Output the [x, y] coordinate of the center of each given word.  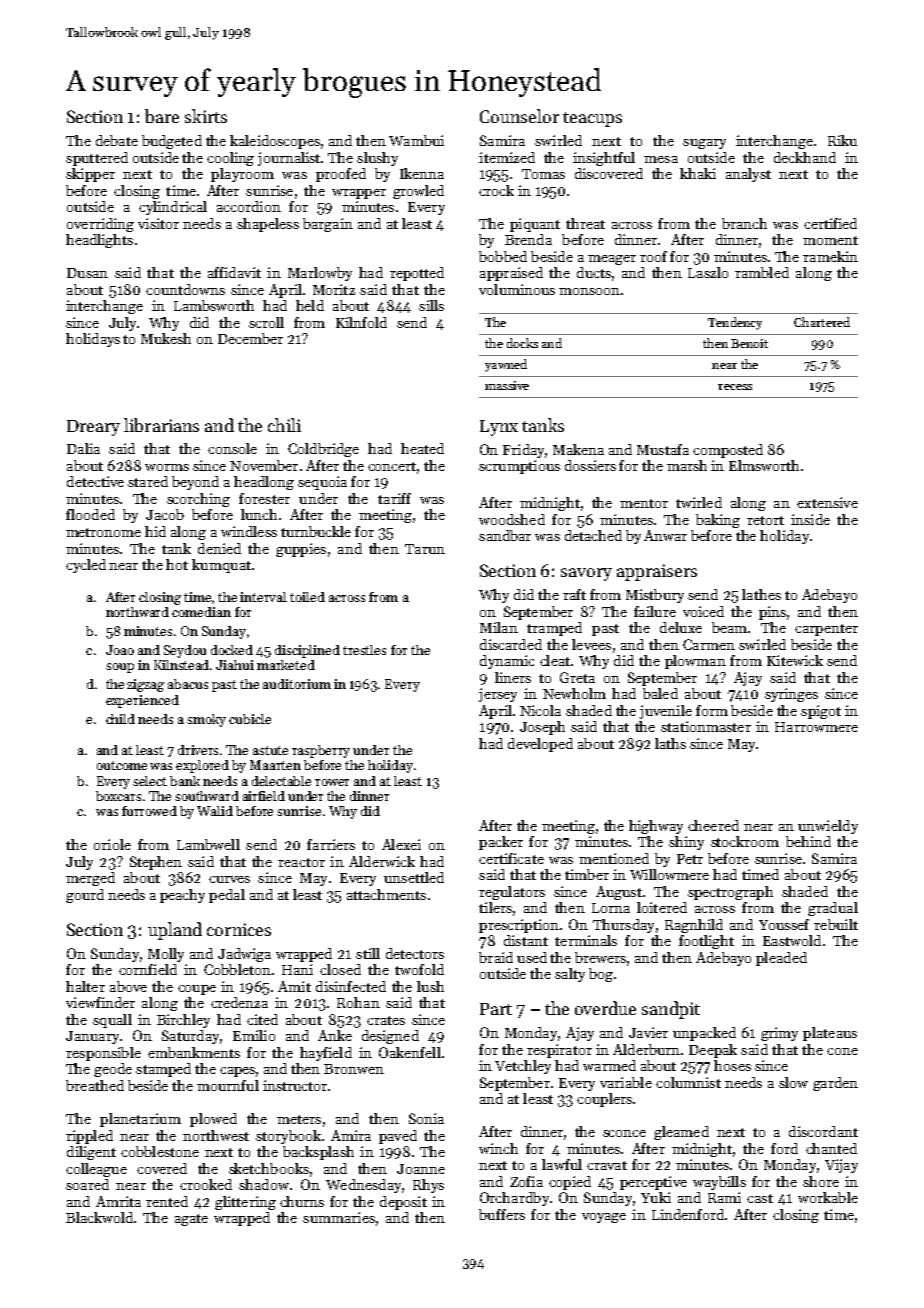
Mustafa [663, 449]
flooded [90, 514]
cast [760, 1198]
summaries [339, 1217]
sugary [704, 144]
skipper [90, 175]
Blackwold [99, 1217]
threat [585, 223]
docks [522, 343]
